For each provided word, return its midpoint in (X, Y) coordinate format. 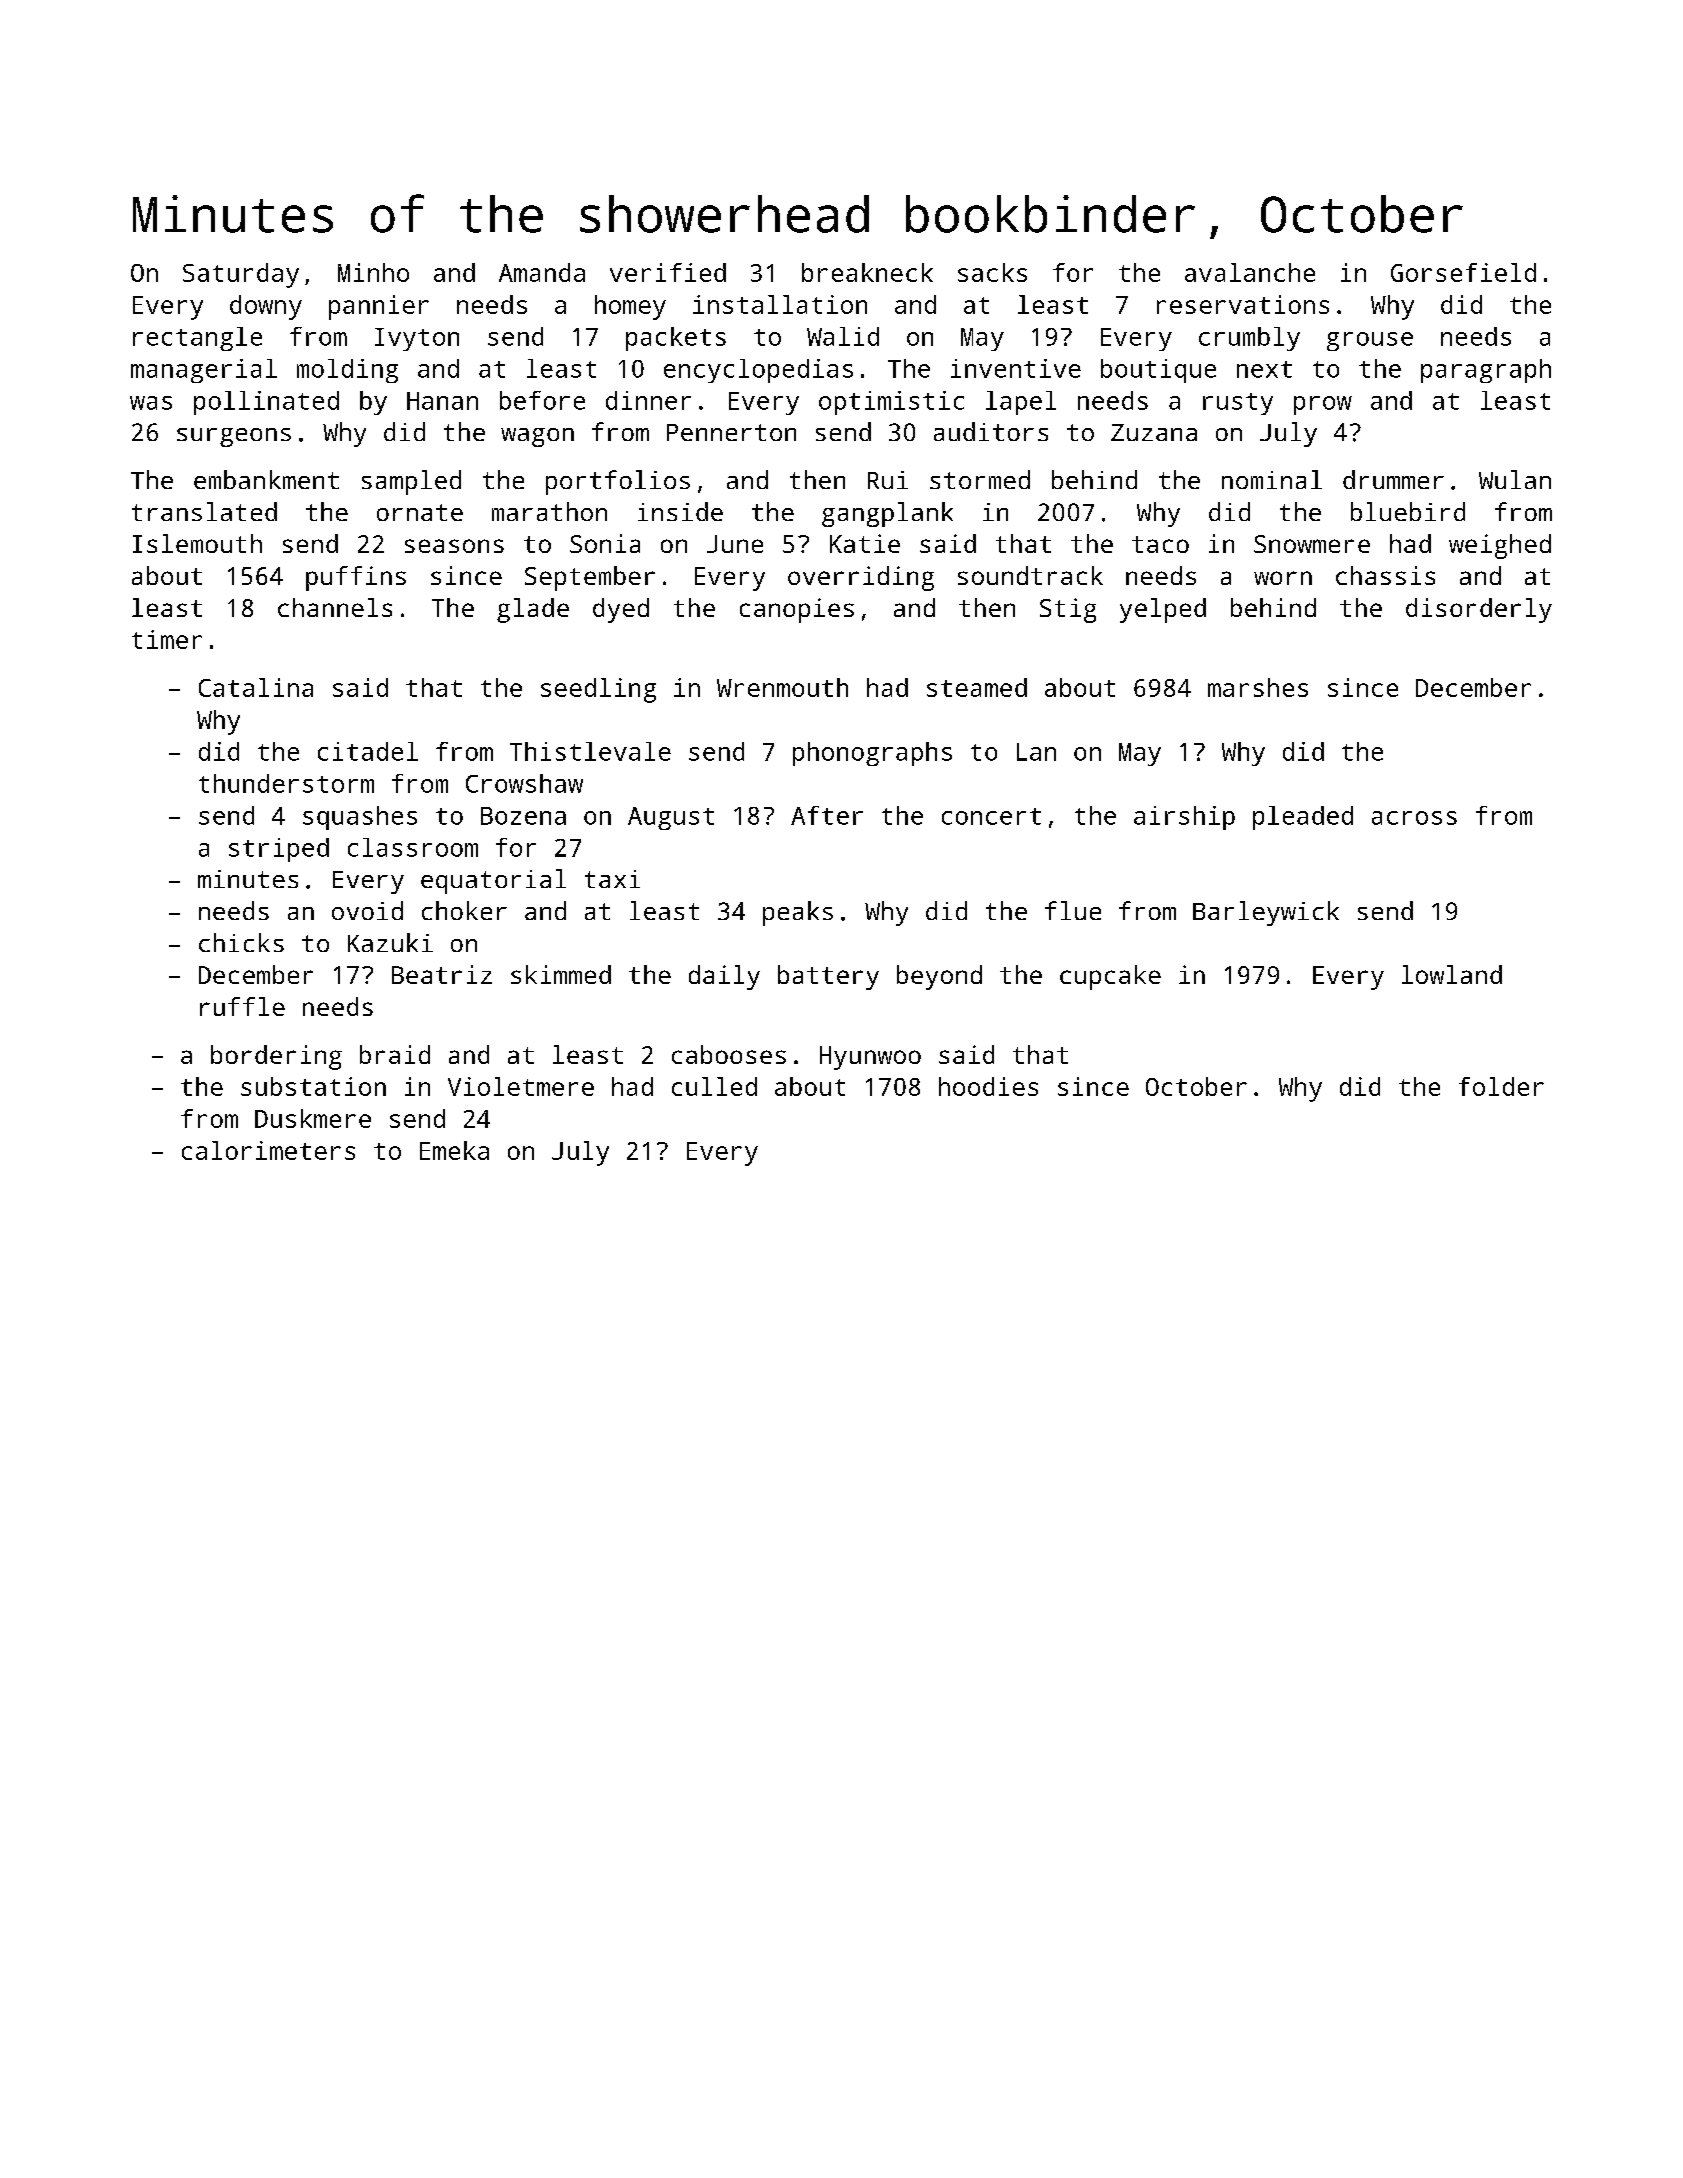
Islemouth (197, 543)
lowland (1452, 974)
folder (1501, 1086)
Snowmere (1312, 544)
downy (266, 307)
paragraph (1486, 371)
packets (676, 339)
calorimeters (268, 1150)
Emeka (454, 1150)
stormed (980, 479)
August (671, 818)
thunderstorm (286, 783)
